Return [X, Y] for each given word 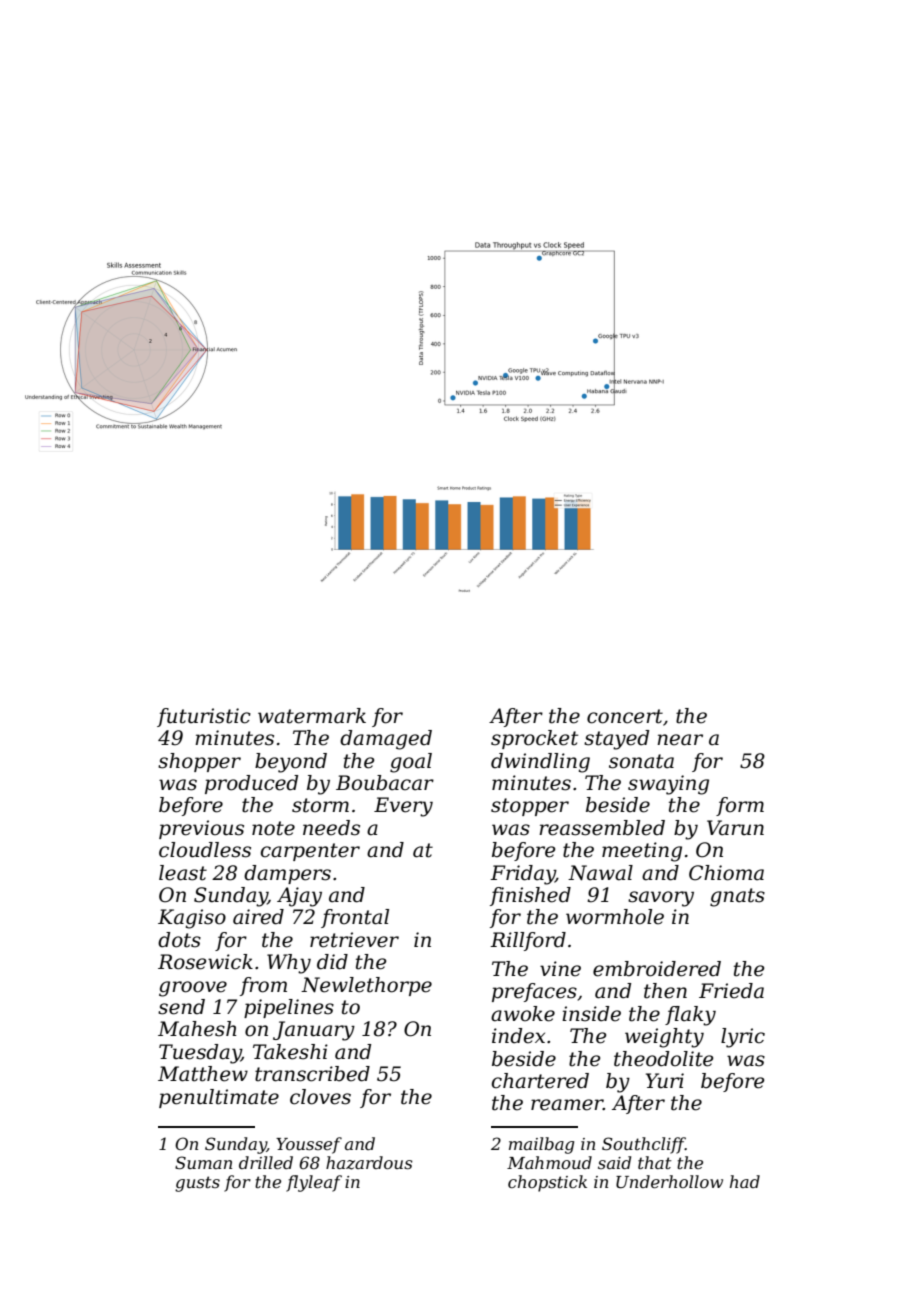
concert [625, 716]
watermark [312, 716]
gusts [197, 1184]
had [745, 1181]
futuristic [204, 717]
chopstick [547, 1183]
